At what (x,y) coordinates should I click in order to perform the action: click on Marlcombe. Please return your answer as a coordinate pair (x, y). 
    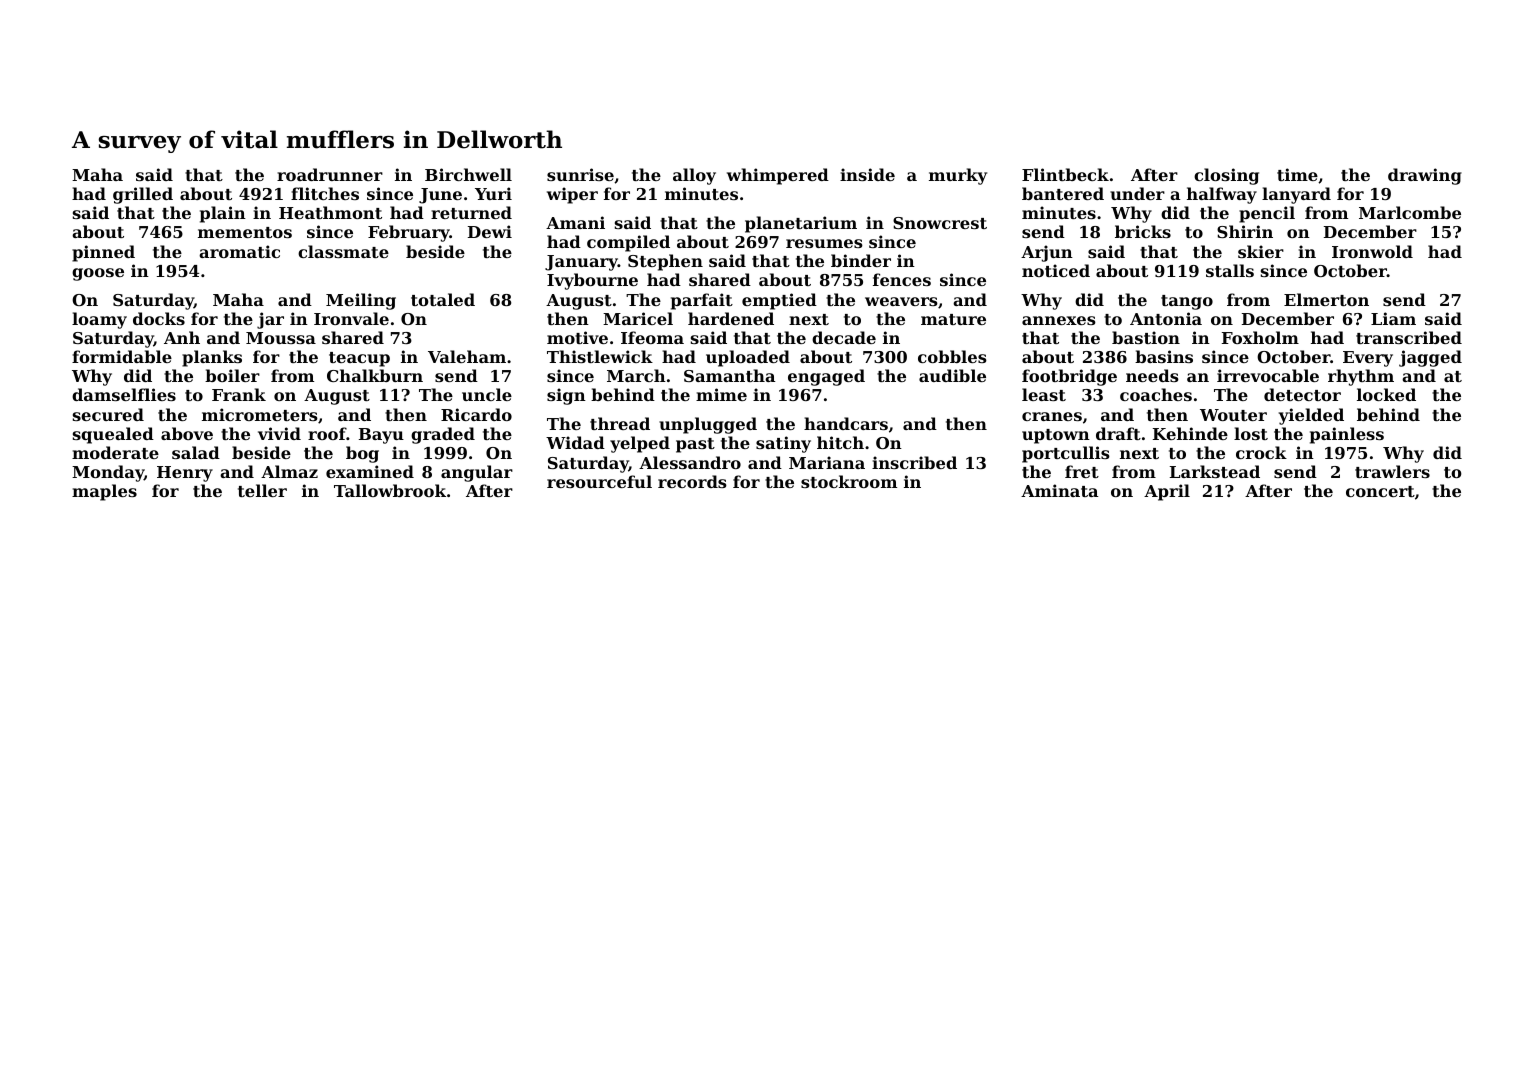
    Looking at the image, I should click on (1410, 212).
